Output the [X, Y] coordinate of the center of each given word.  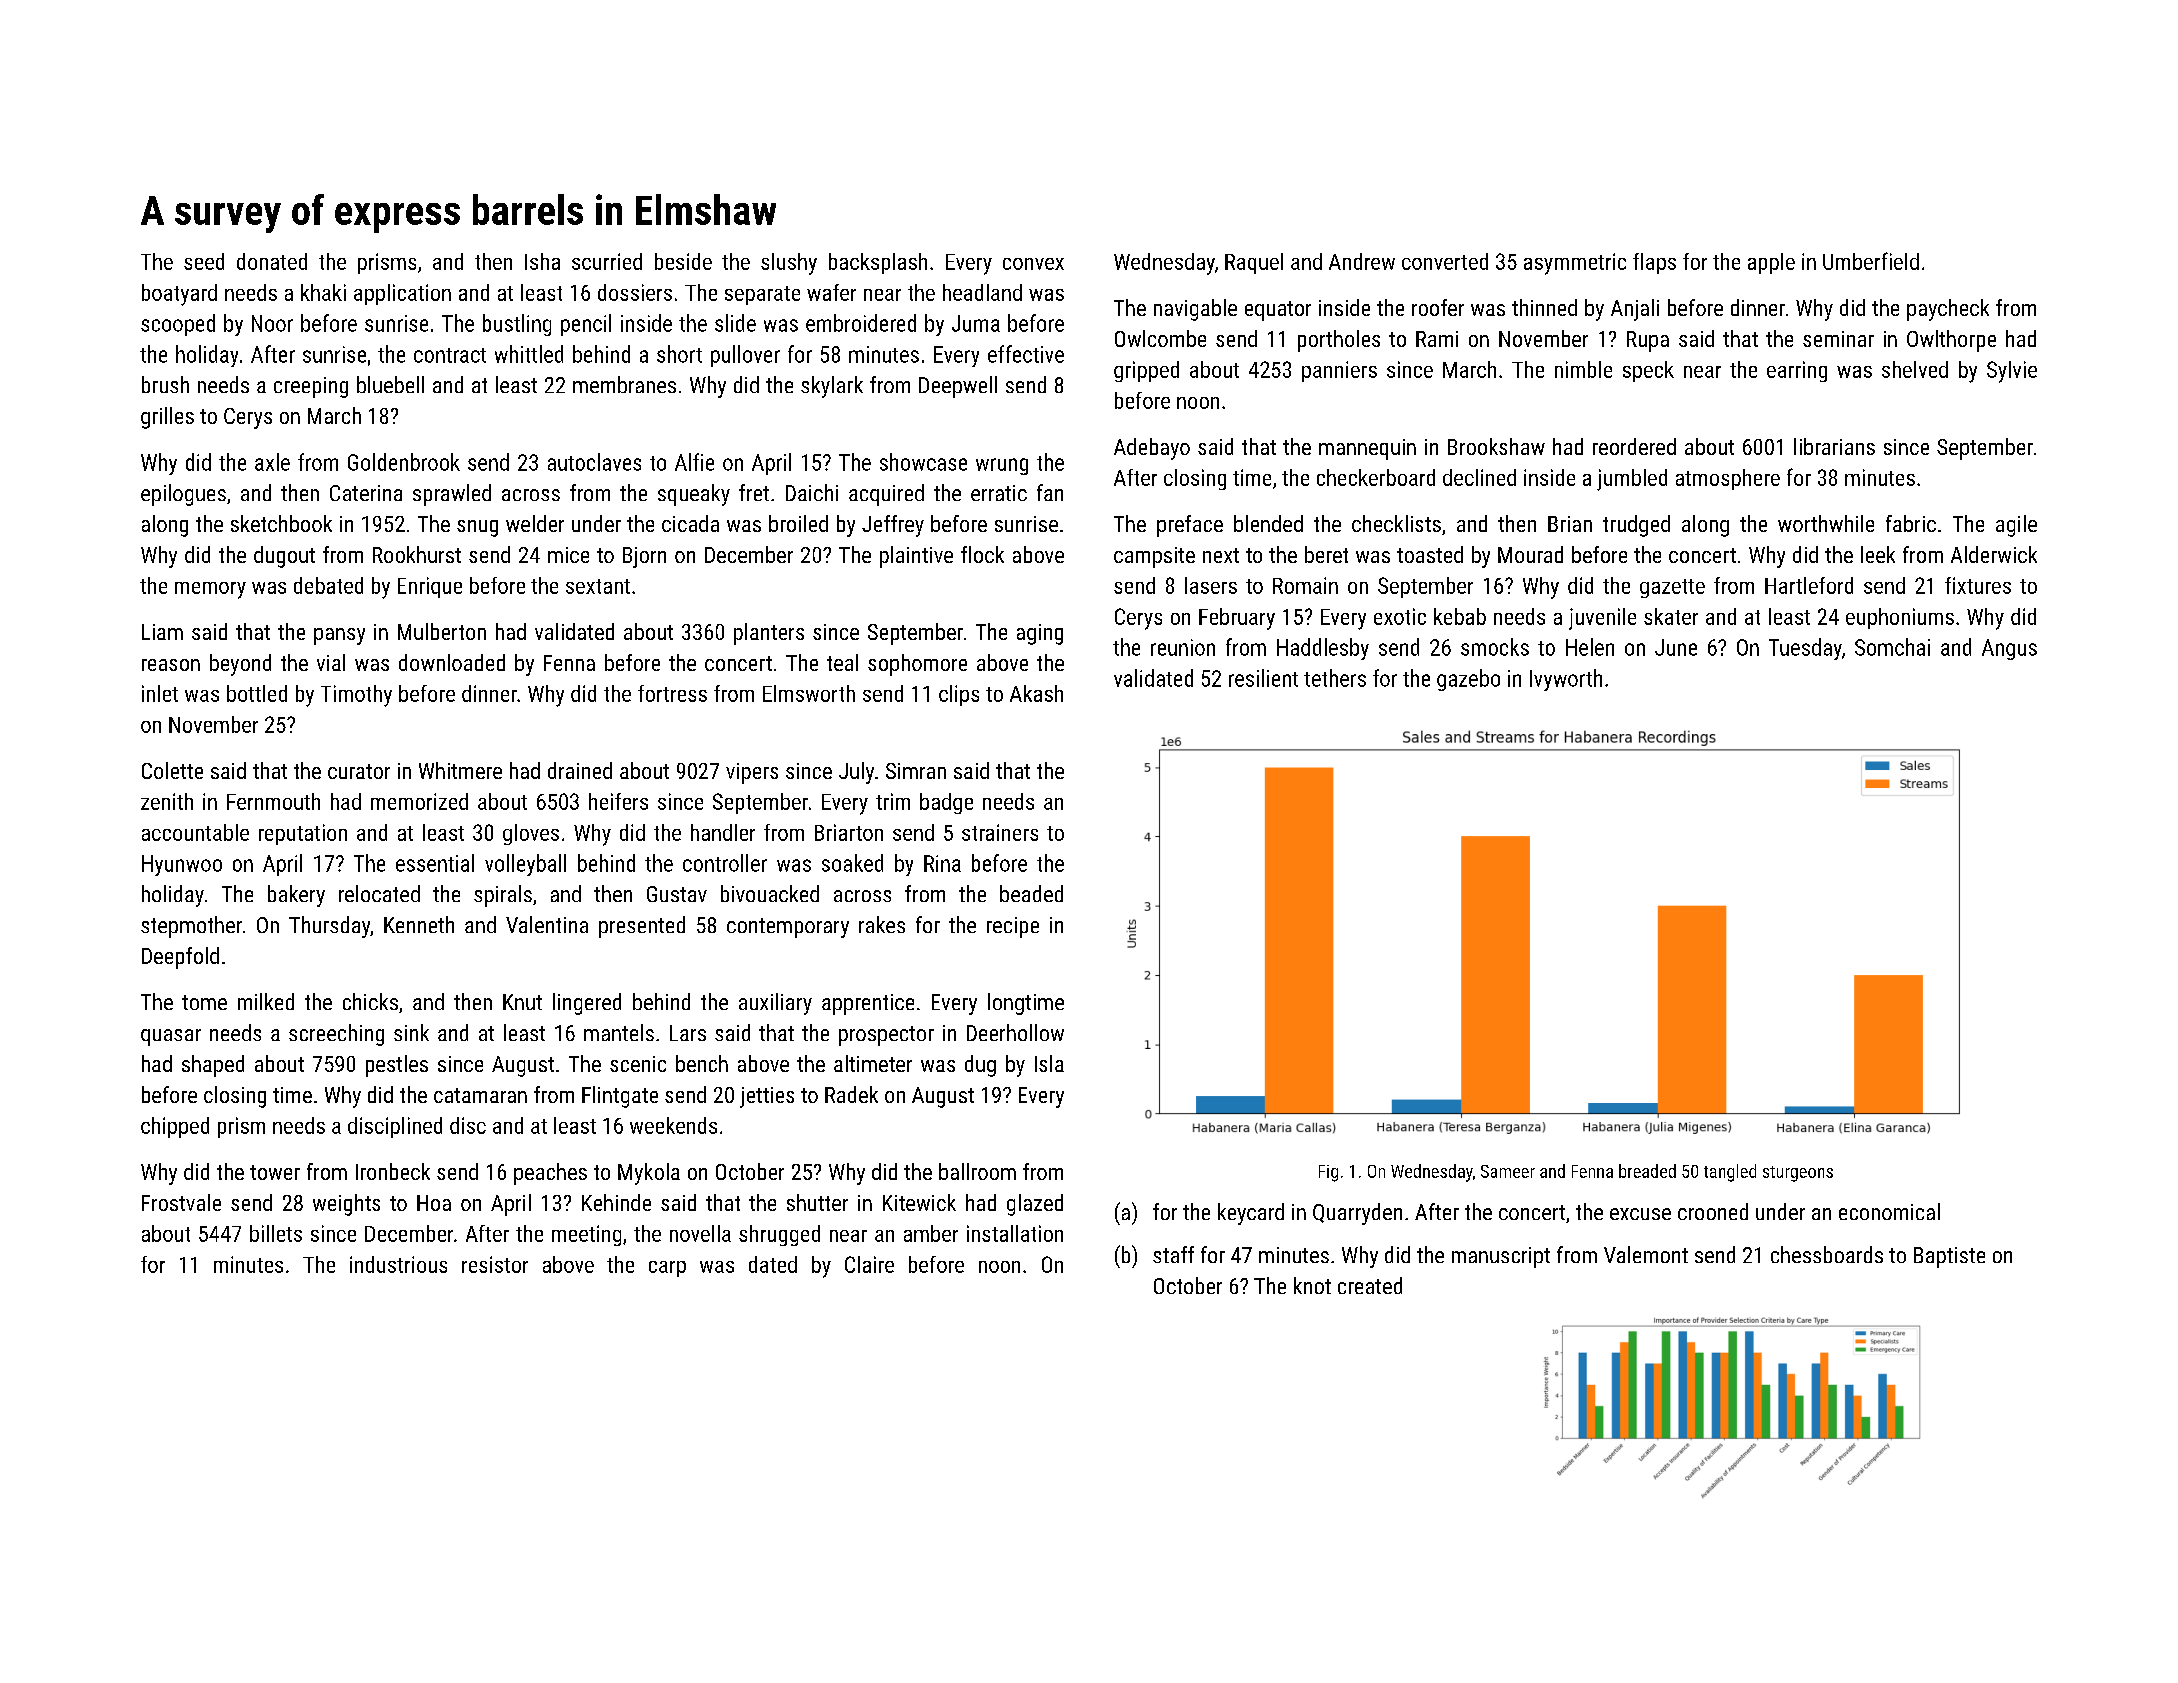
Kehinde [616, 1202]
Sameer [1508, 1171]
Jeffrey [893, 526]
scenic [638, 1064]
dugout [284, 557]
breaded [1647, 1171]
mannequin [1367, 449]
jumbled [1632, 480]
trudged [1636, 526]
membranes [624, 384]
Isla [1049, 1063]
